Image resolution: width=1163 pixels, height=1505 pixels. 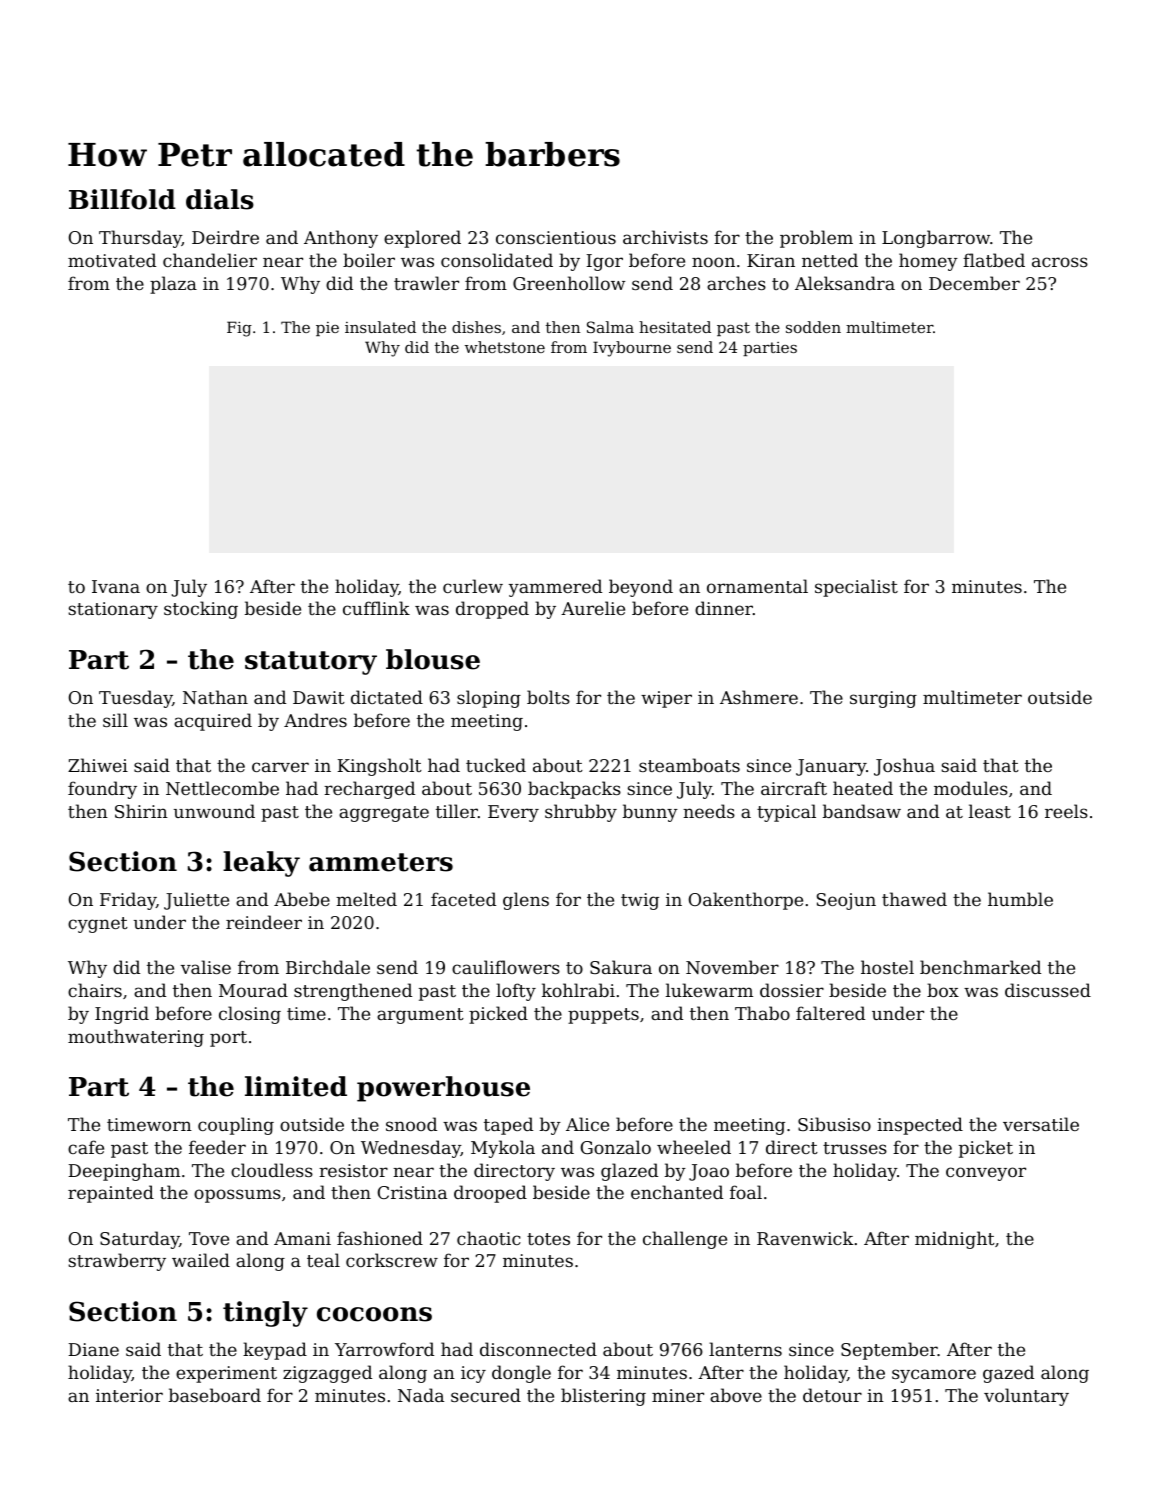 What do you see at coordinates (678, 1395) in the screenshot?
I see `miner` at bounding box center [678, 1395].
